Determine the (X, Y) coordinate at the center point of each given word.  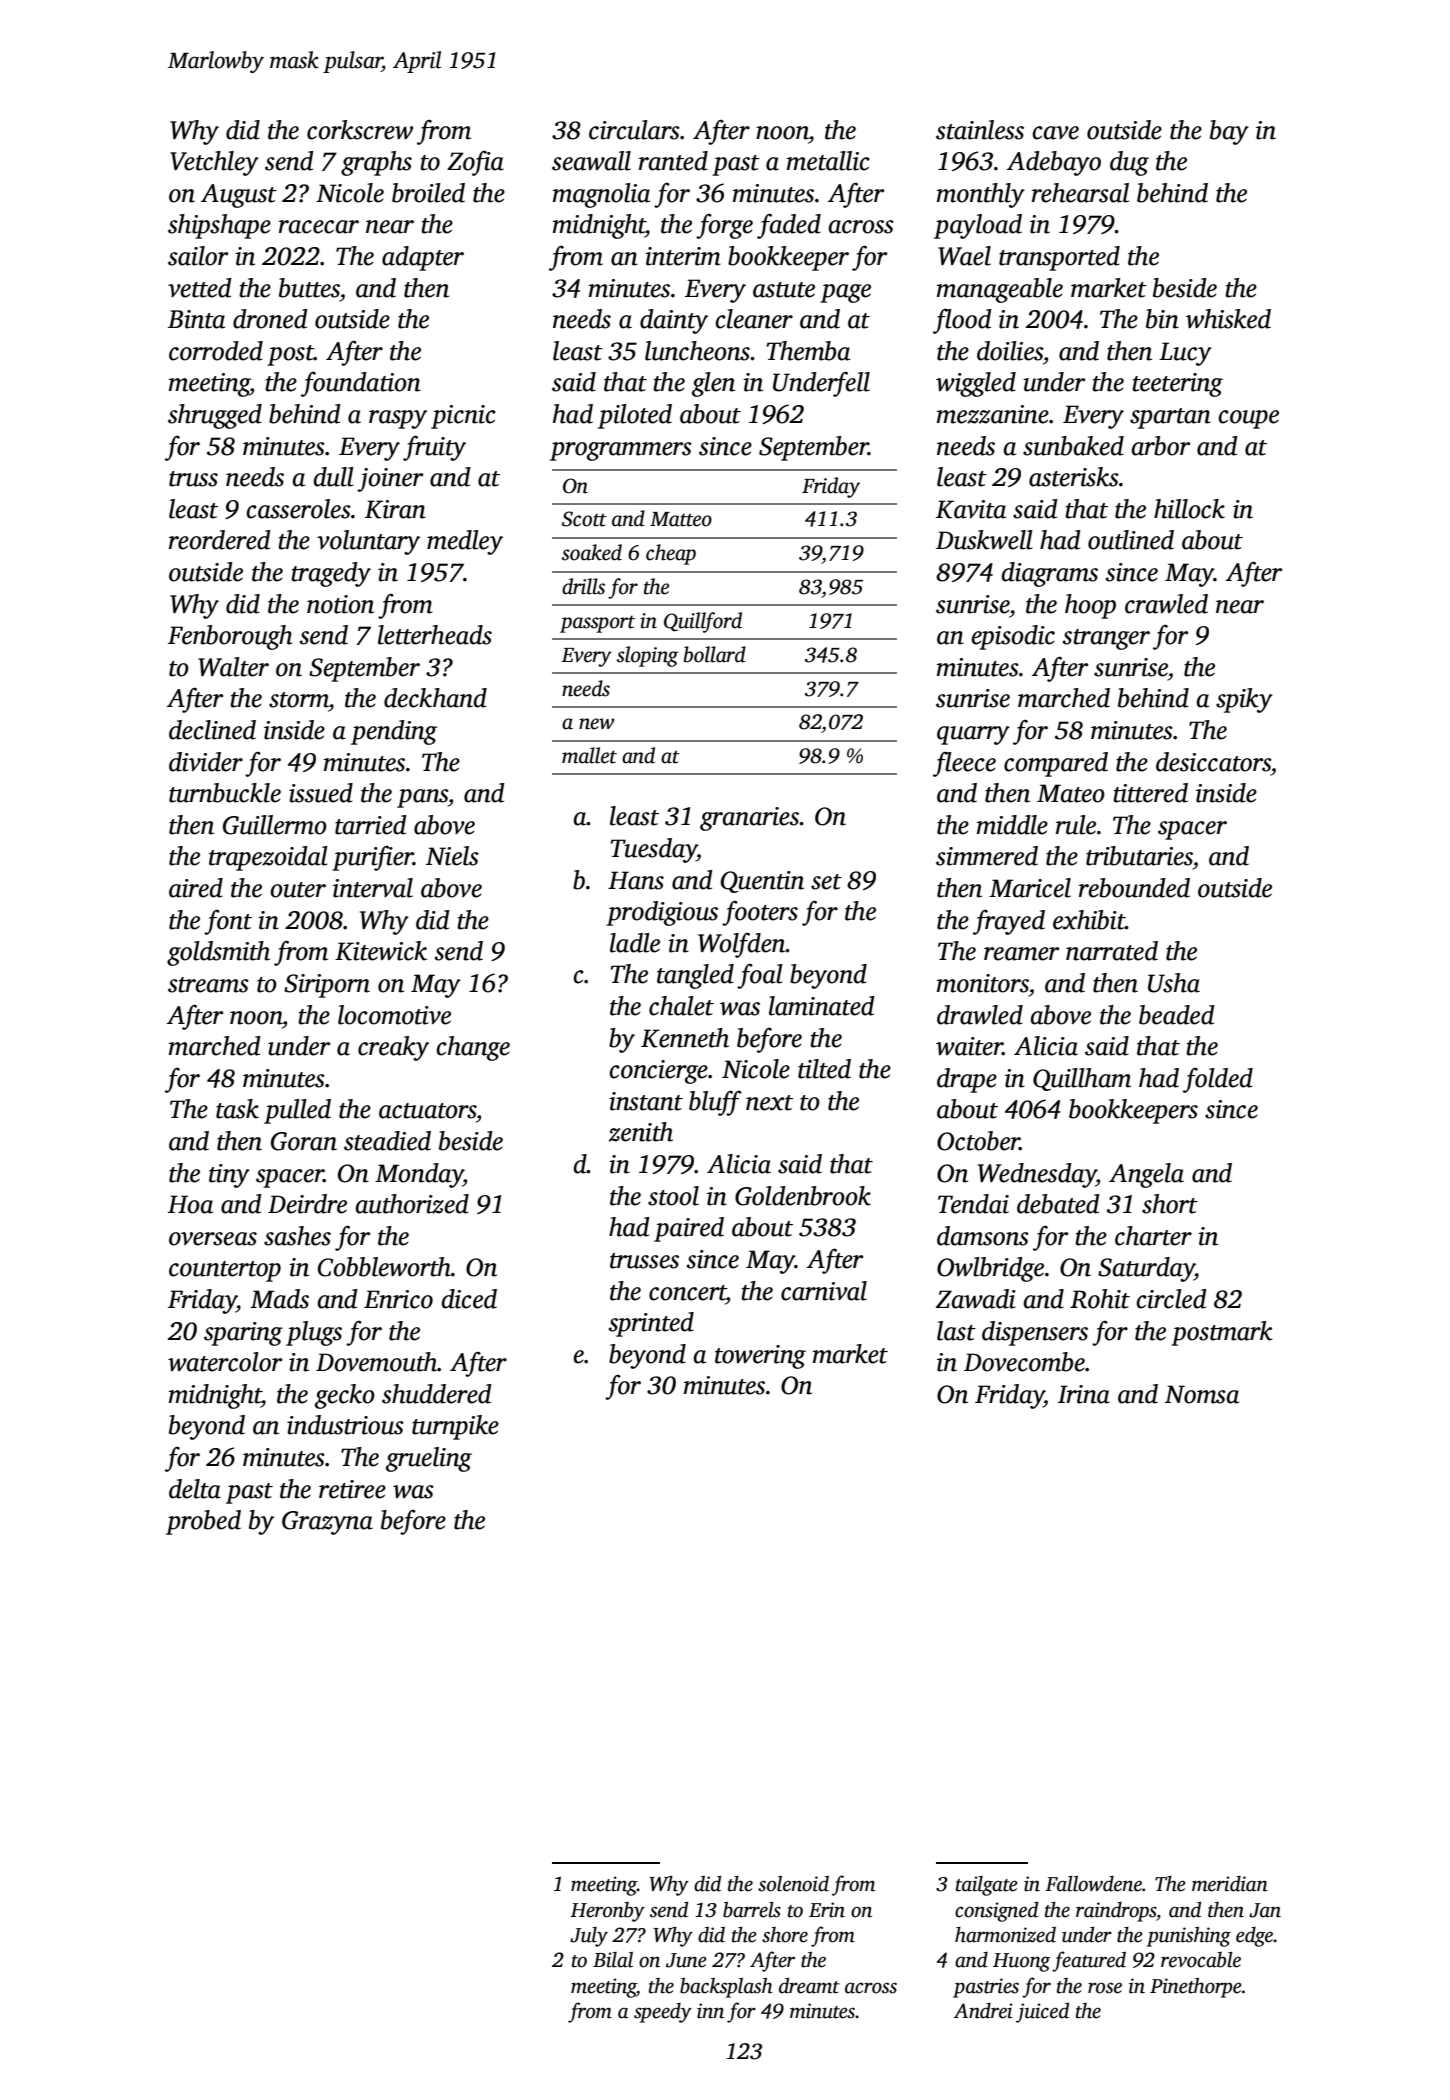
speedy (663, 2013)
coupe (1248, 419)
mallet (589, 755)
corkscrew (360, 130)
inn (710, 2011)
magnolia (601, 195)
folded (1218, 1080)
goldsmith (218, 953)
